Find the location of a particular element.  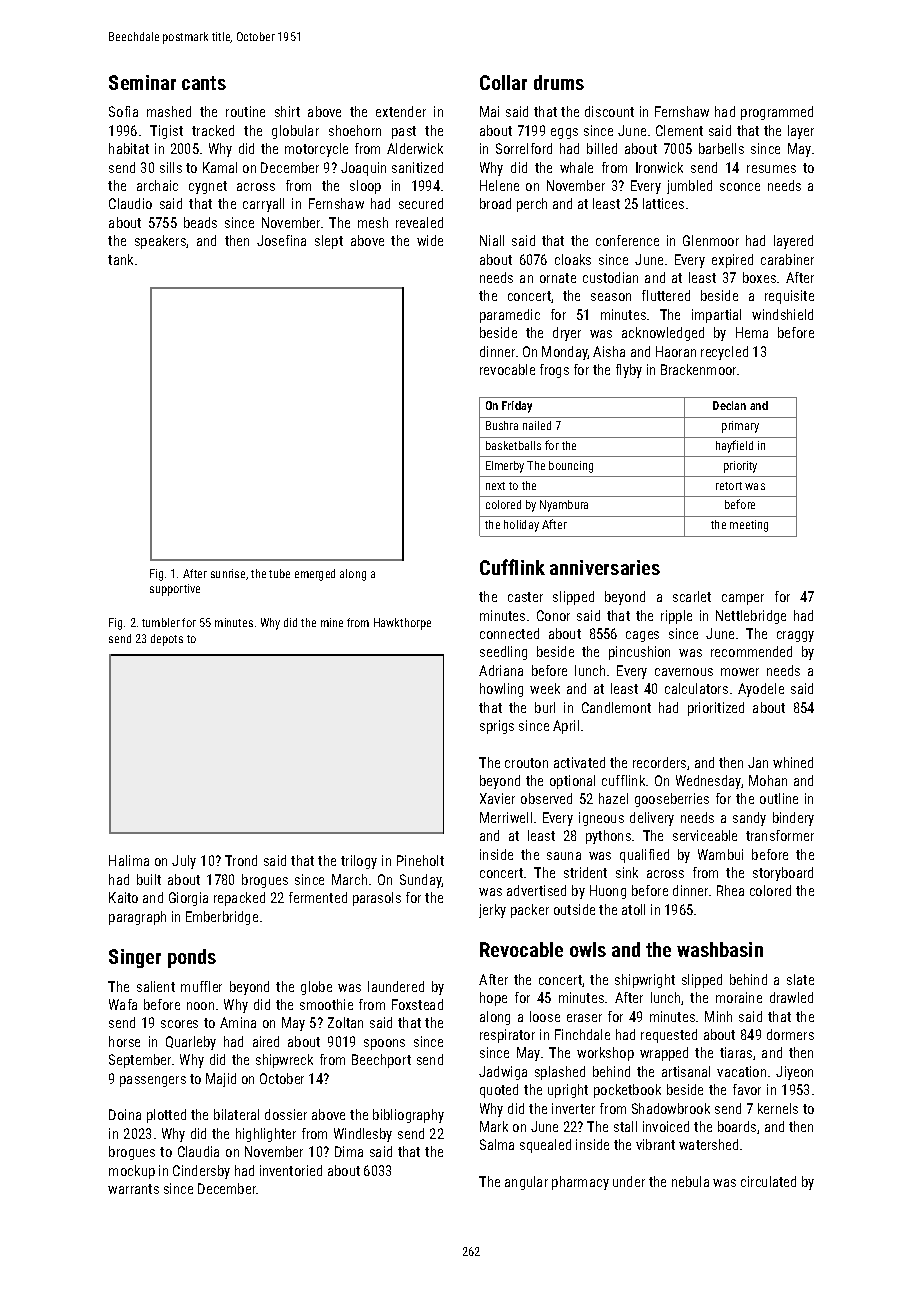

pincushion is located at coordinates (639, 653).
